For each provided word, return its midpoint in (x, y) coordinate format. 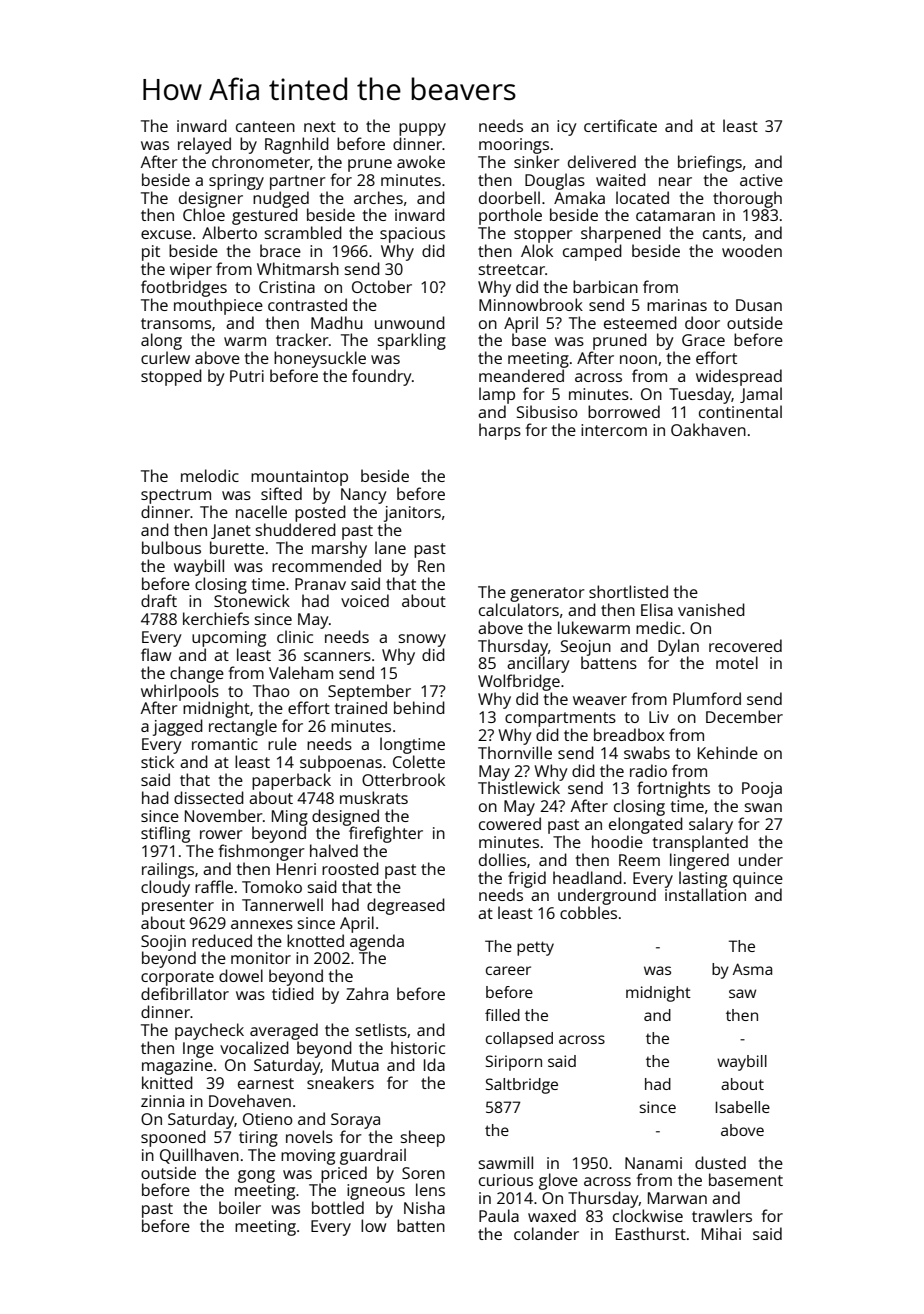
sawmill (506, 1162)
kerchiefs (216, 618)
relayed (204, 145)
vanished (711, 609)
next (320, 126)
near (675, 181)
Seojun (586, 648)
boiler (240, 1207)
